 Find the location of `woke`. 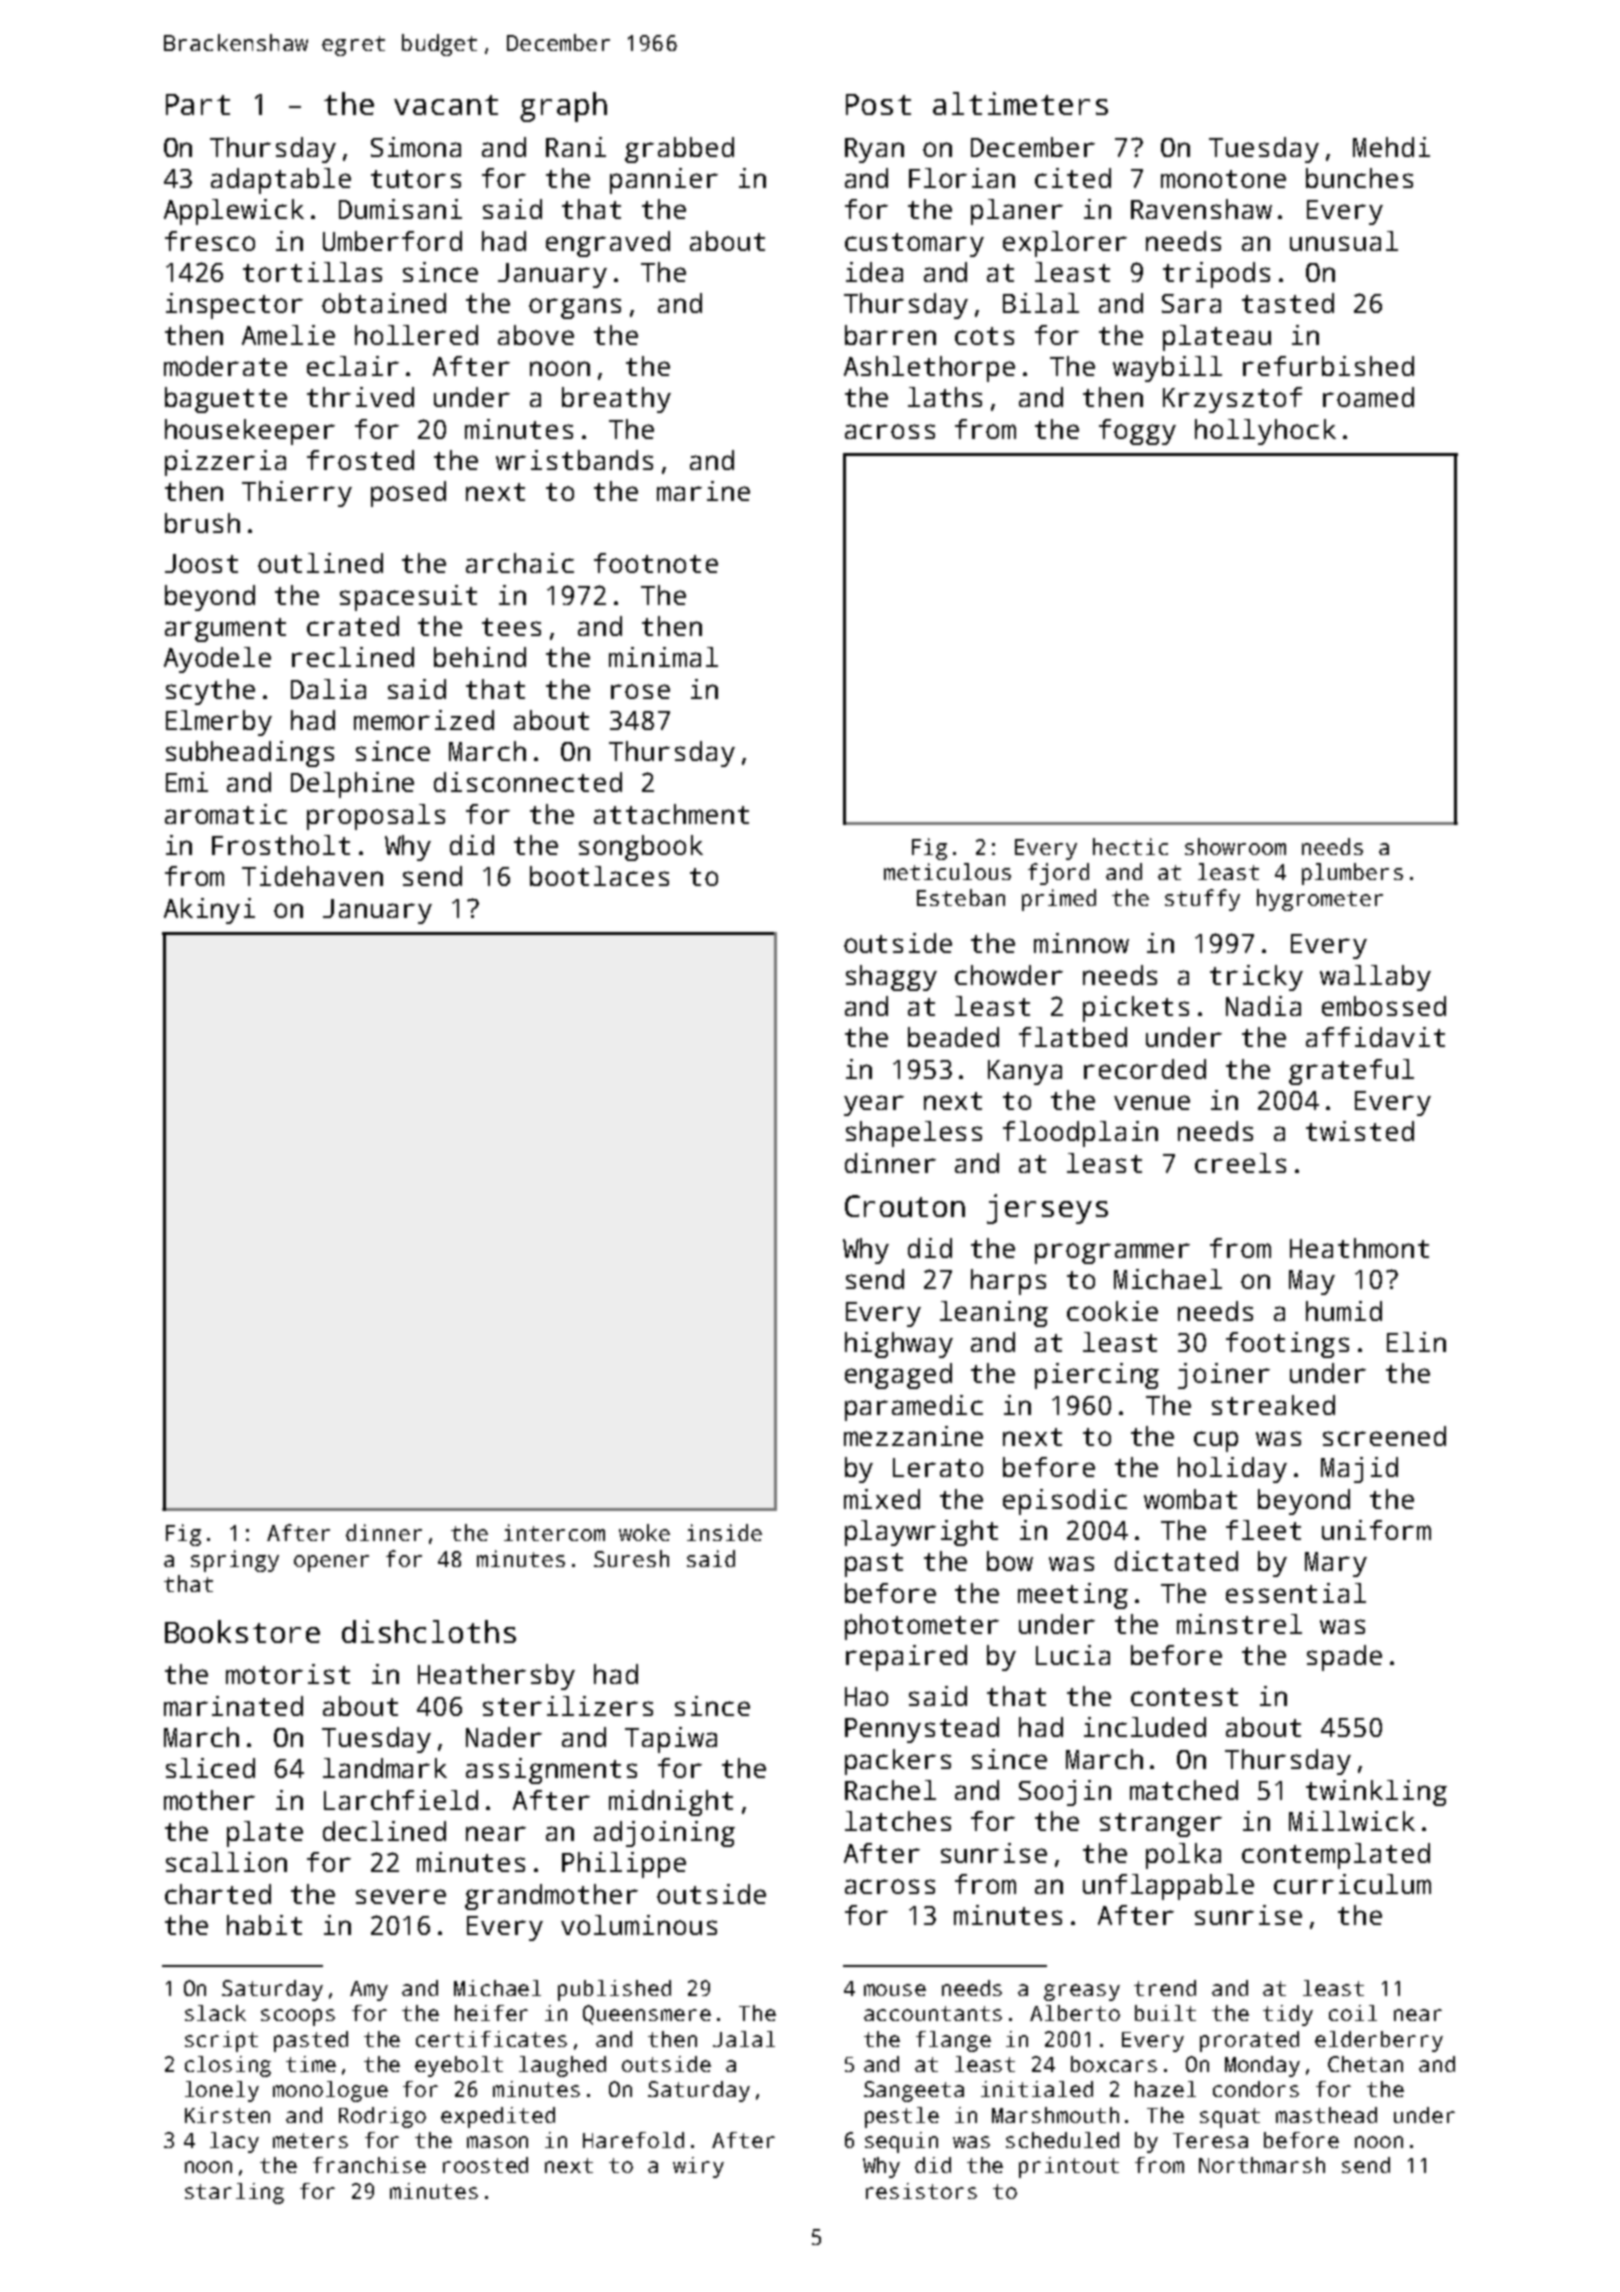

woke is located at coordinates (644, 1532).
